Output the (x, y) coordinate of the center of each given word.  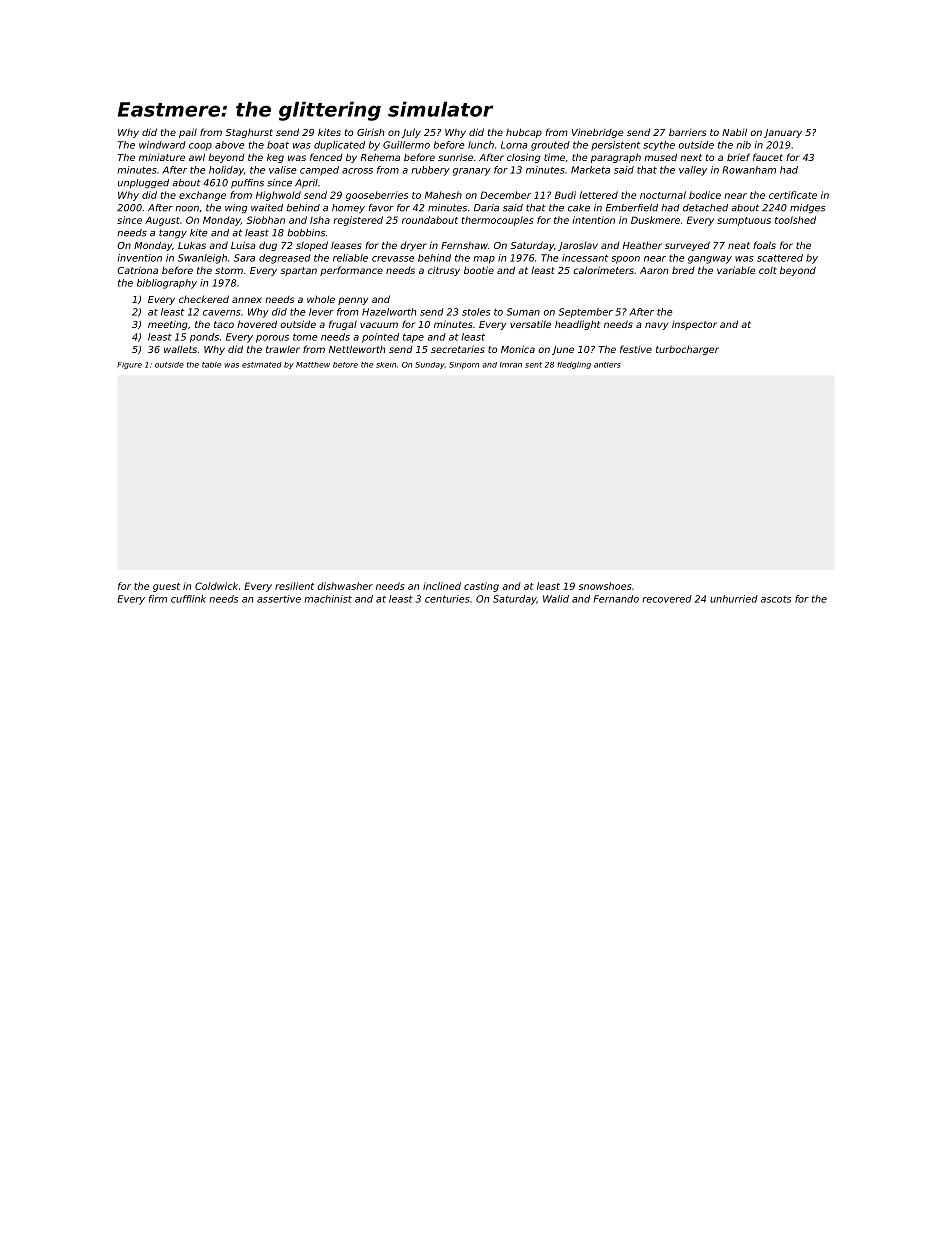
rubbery (431, 171)
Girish (370, 132)
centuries (447, 599)
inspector (694, 325)
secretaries (458, 349)
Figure (129, 365)
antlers (607, 365)
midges (807, 209)
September (586, 313)
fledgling (574, 365)
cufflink (188, 599)
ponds (204, 338)
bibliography (167, 284)
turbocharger (687, 350)
